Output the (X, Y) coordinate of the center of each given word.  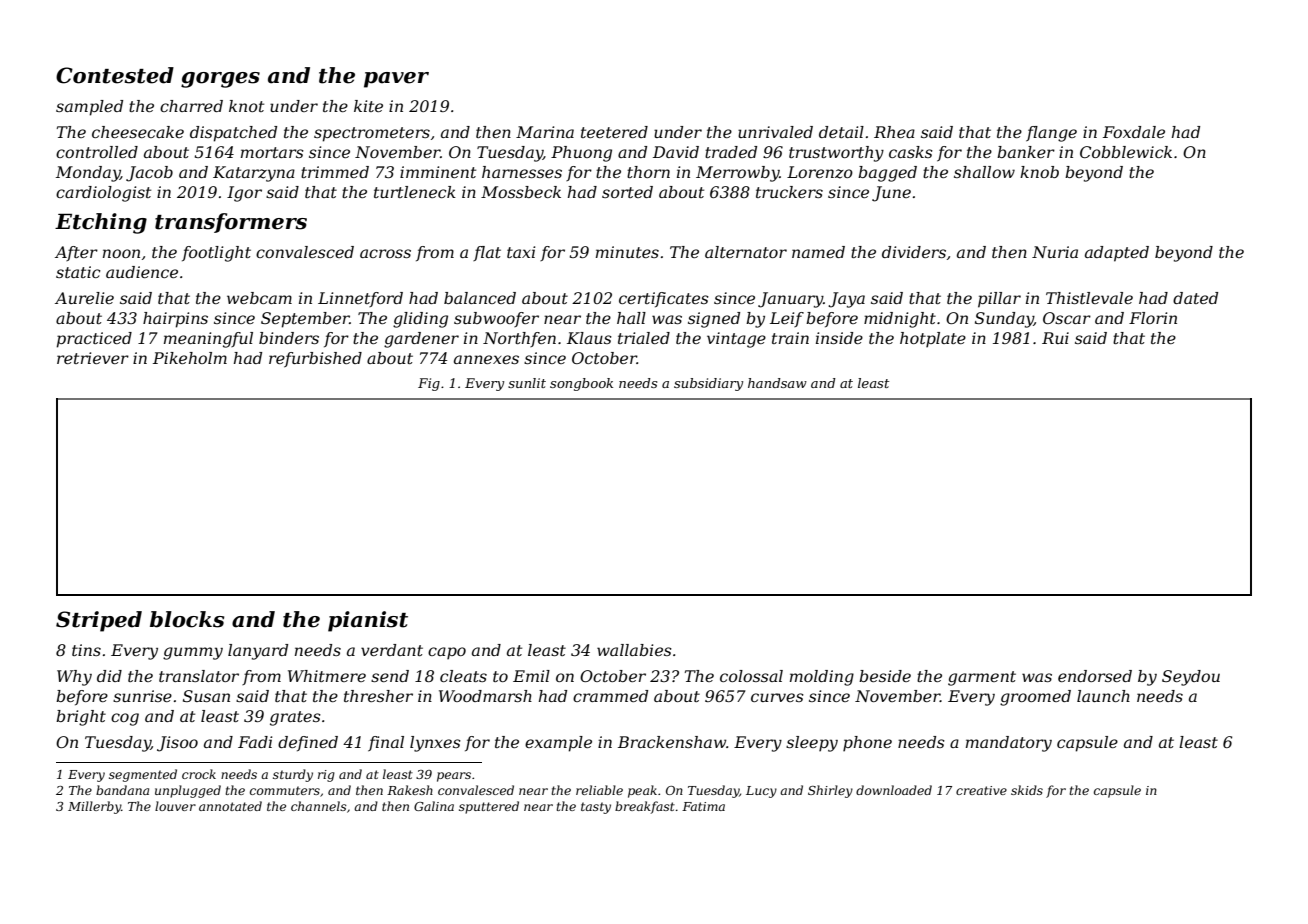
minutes (627, 252)
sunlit (527, 383)
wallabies (634, 650)
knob (1039, 172)
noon (121, 253)
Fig (429, 384)
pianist (368, 621)
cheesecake (138, 132)
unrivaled (775, 132)
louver (175, 806)
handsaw (777, 383)
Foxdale (1134, 132)
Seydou (1191, 678)
